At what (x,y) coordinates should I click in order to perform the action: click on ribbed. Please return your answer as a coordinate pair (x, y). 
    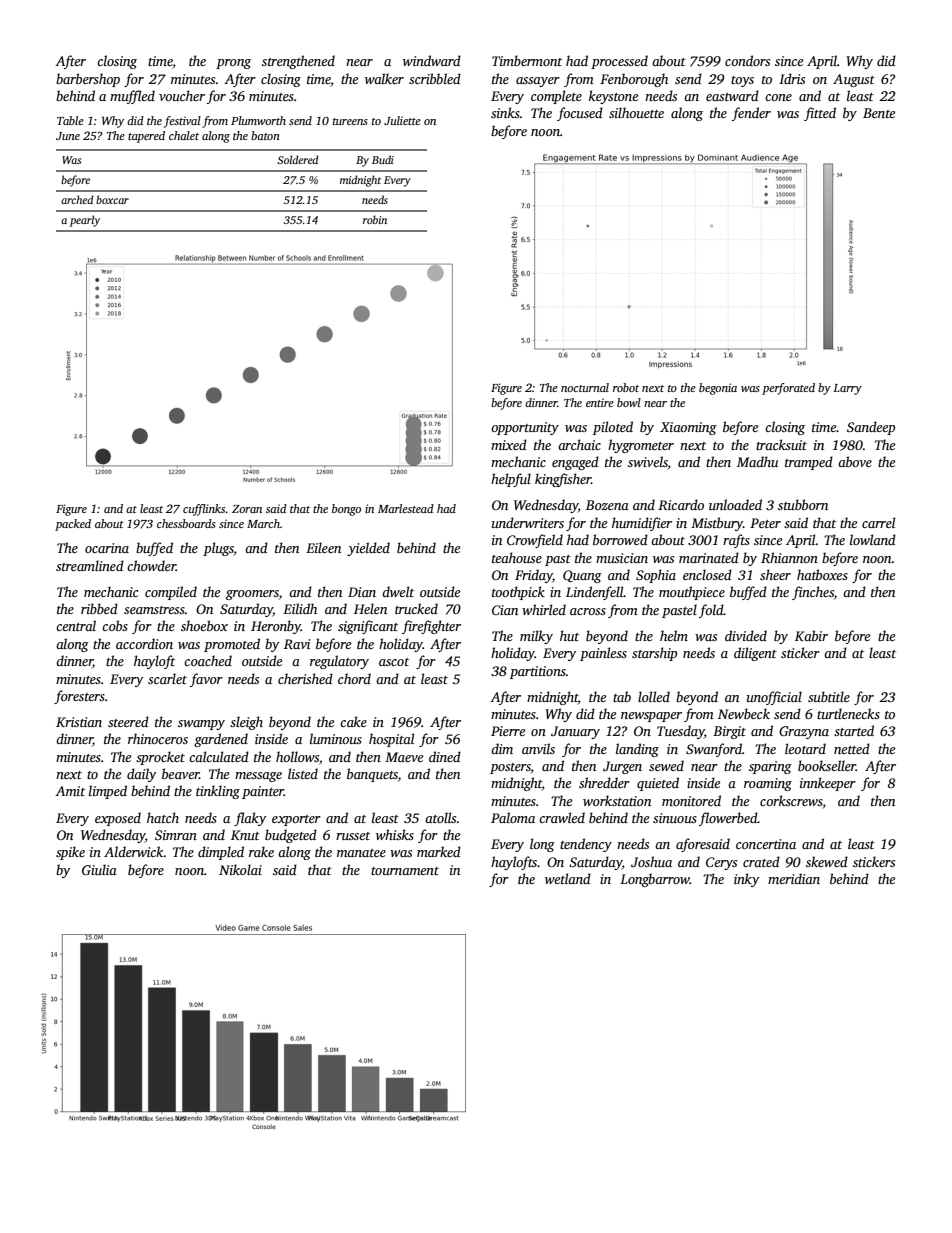
    Looking at the image, I should click on (99, 608).
